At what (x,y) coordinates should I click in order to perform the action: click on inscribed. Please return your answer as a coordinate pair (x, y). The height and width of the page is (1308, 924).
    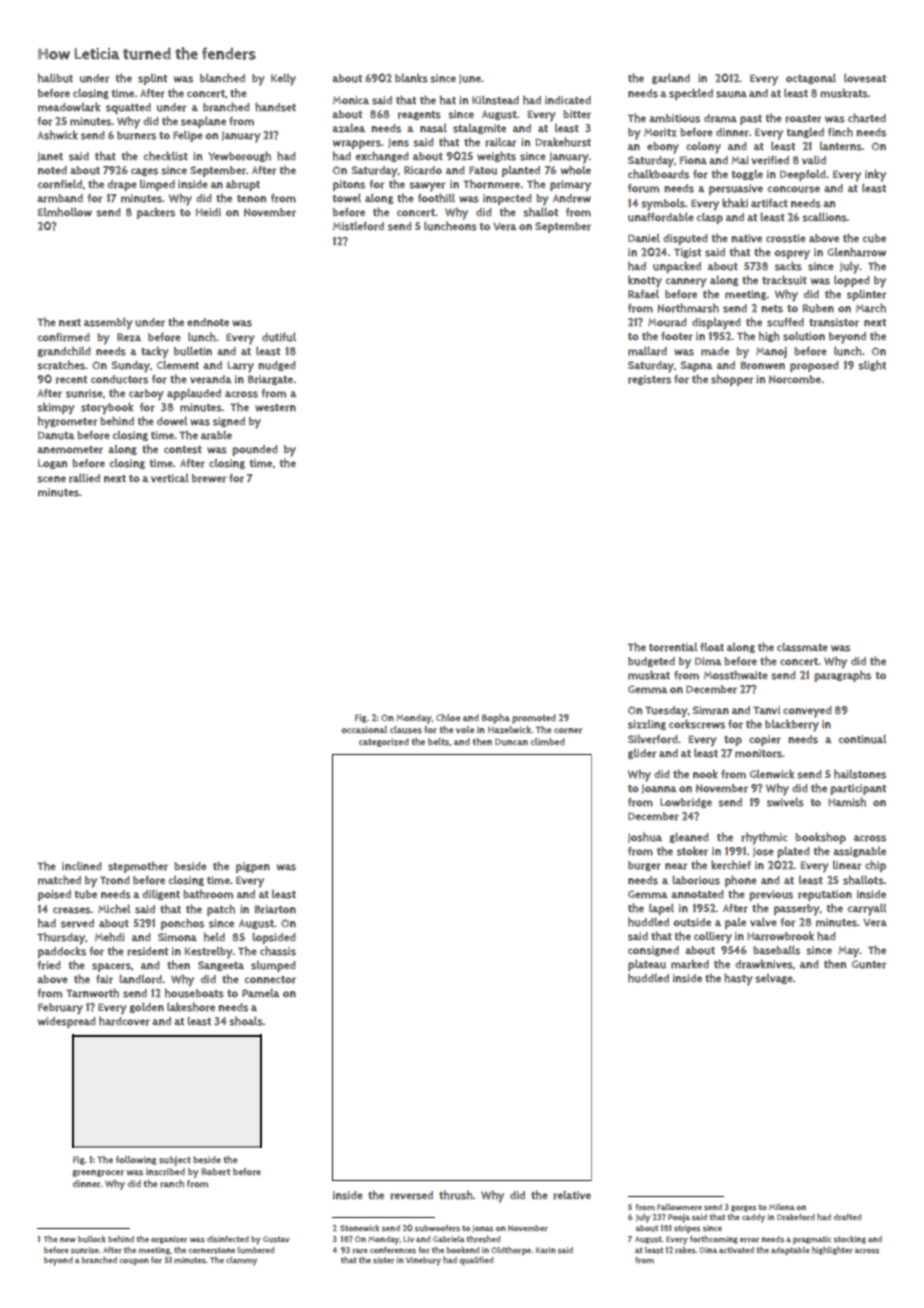
    Looking at the image, I should click on (165, 1172).
